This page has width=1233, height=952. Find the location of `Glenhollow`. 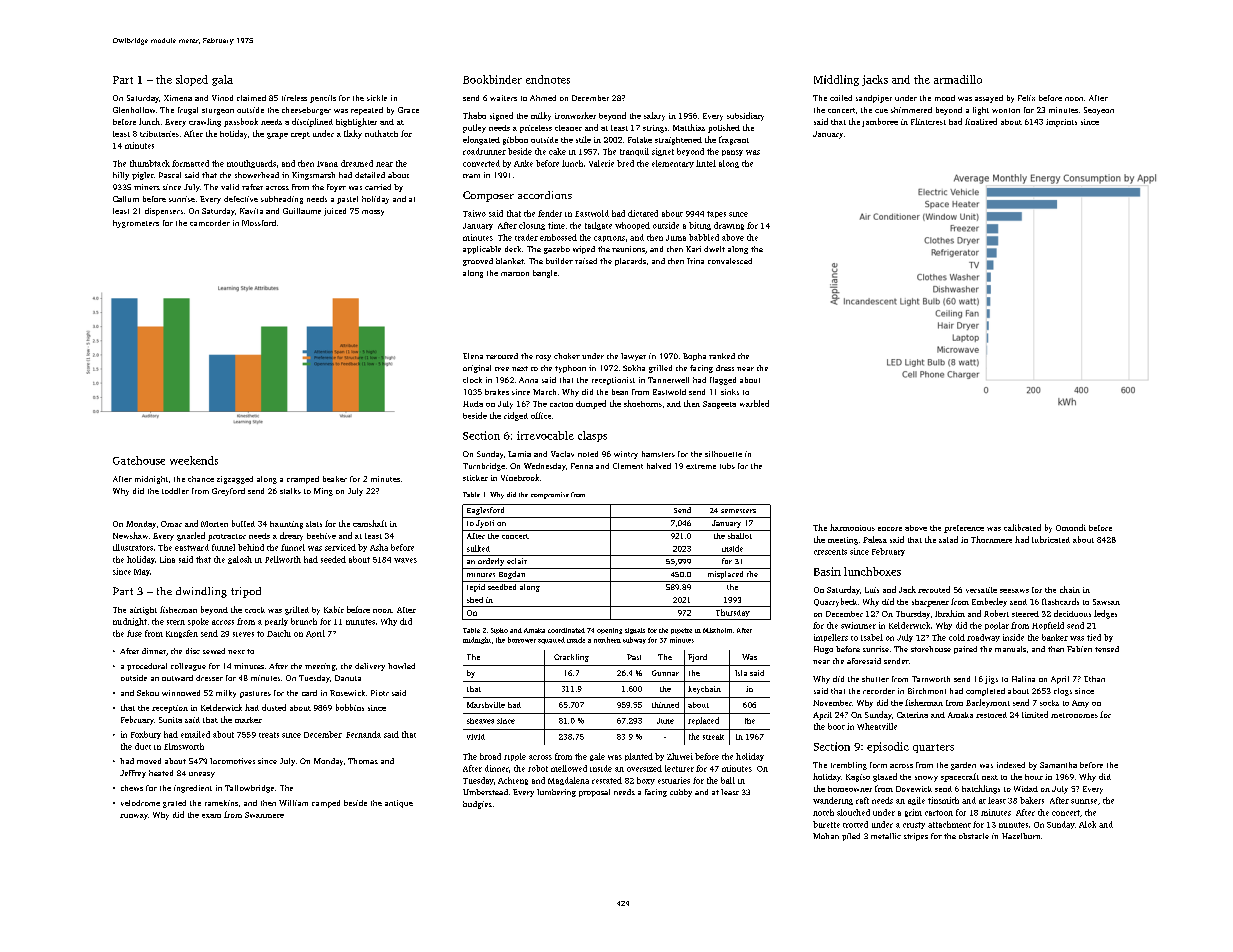

Glenhollow is located at coordinates (134, 110).
